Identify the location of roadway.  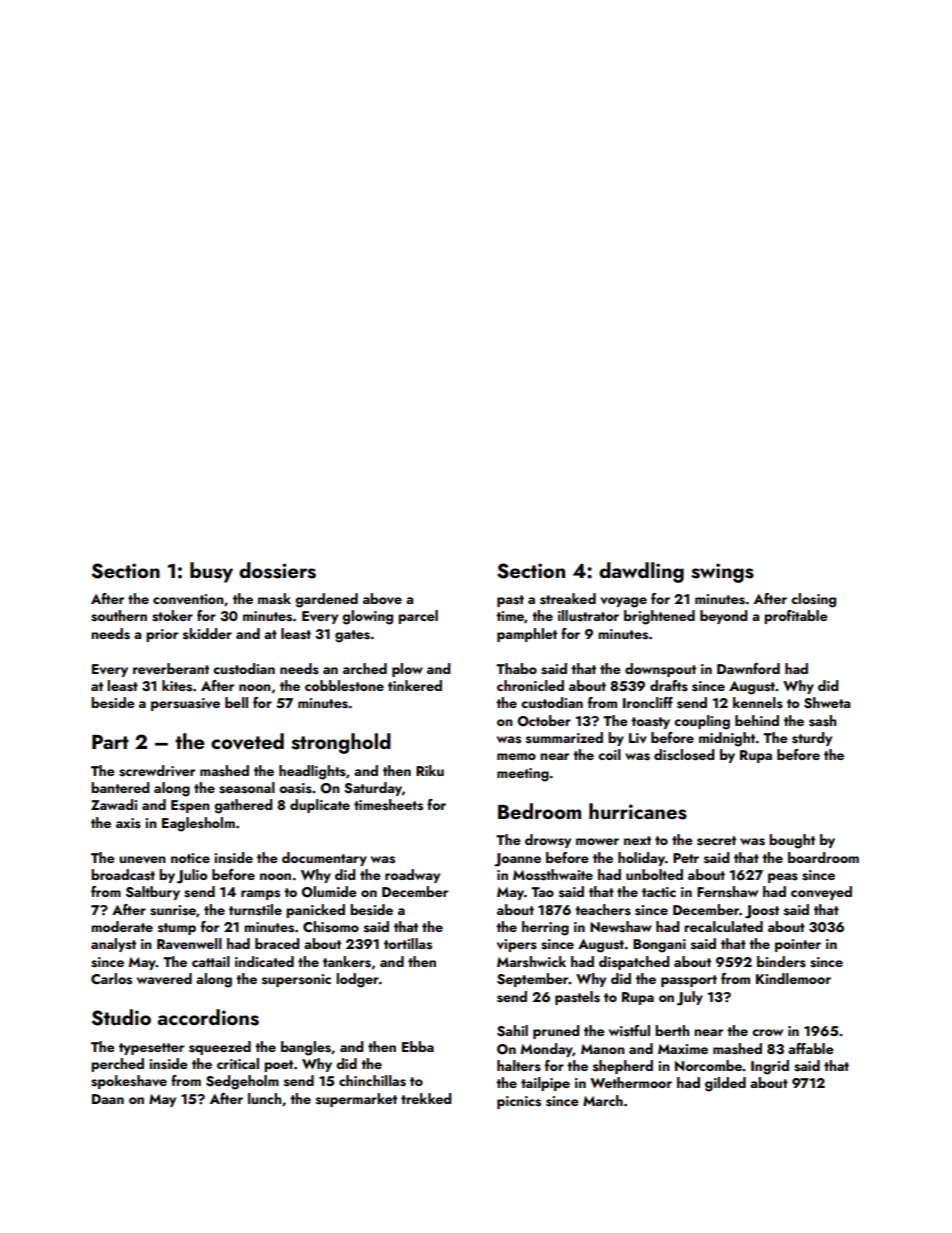
(412, 876).
